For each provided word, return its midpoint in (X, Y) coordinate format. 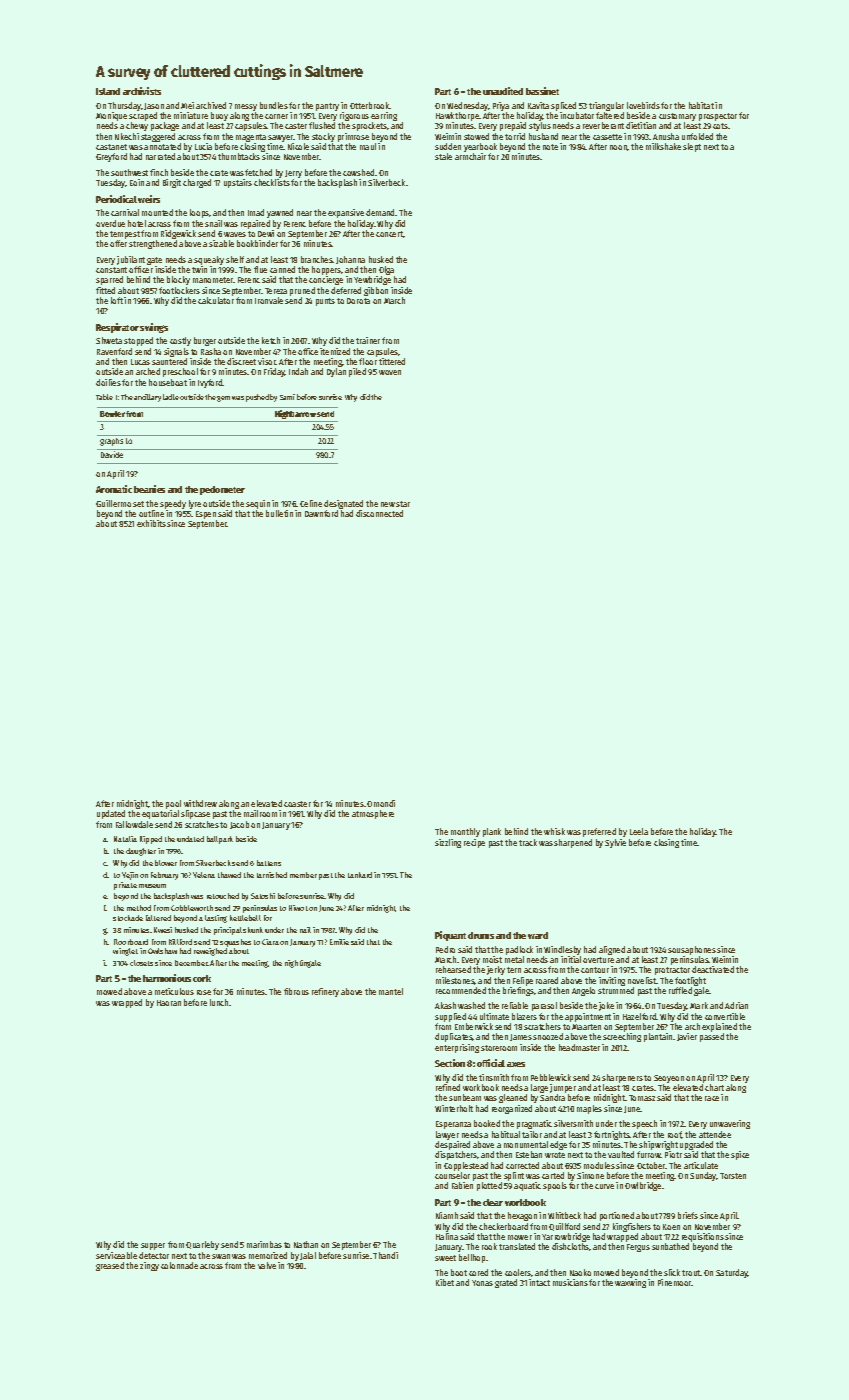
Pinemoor (675, 1282)
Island (108, 91)
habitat (701, 105)
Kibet (445, 1282)
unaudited (503, 91)
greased (110, 1266)
